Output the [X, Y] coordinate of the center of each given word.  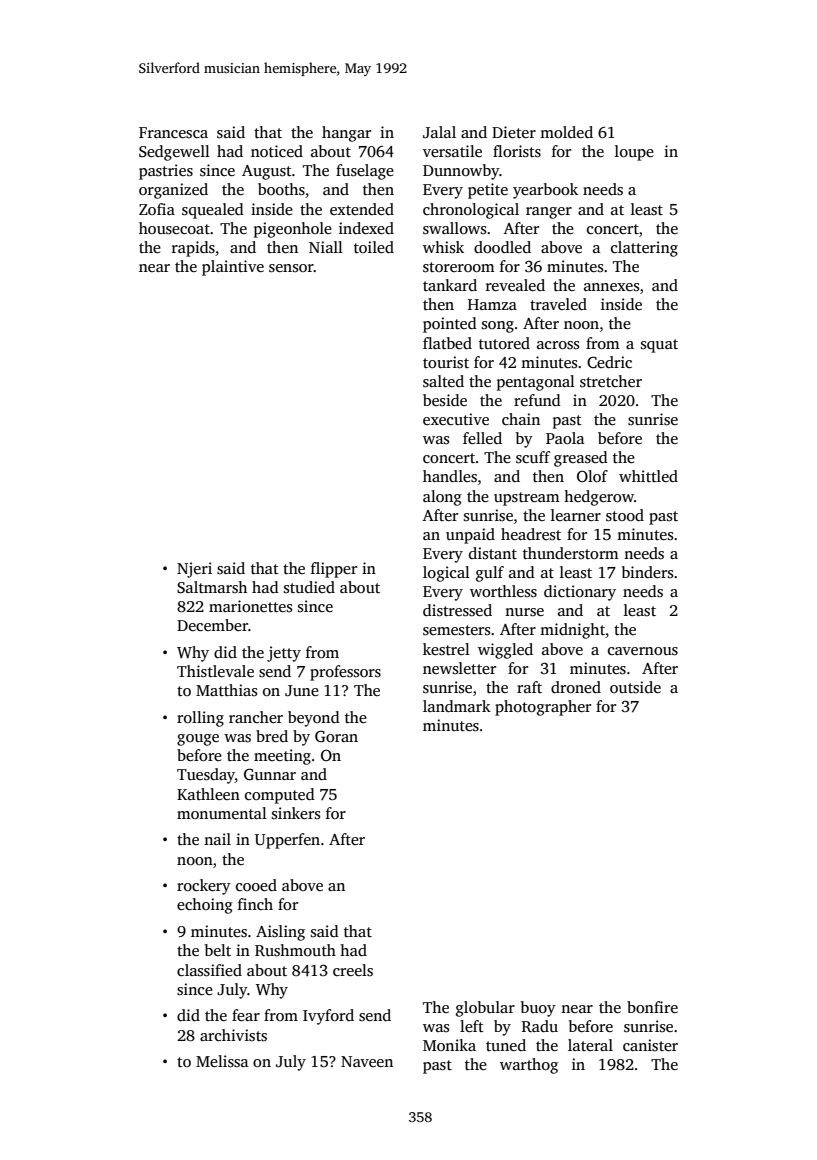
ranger [549, 213]
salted [443, 381]
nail [217, 839]
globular [485, 1009]
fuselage [365, 172]
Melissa [222, 1061]
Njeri [194, 570]
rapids [193, 249]
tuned [506, 1045]
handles [450, 476]
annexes [611, 287]
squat [659, 346]
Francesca [173, 133]
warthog [529, 1066]
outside [635, 687]
